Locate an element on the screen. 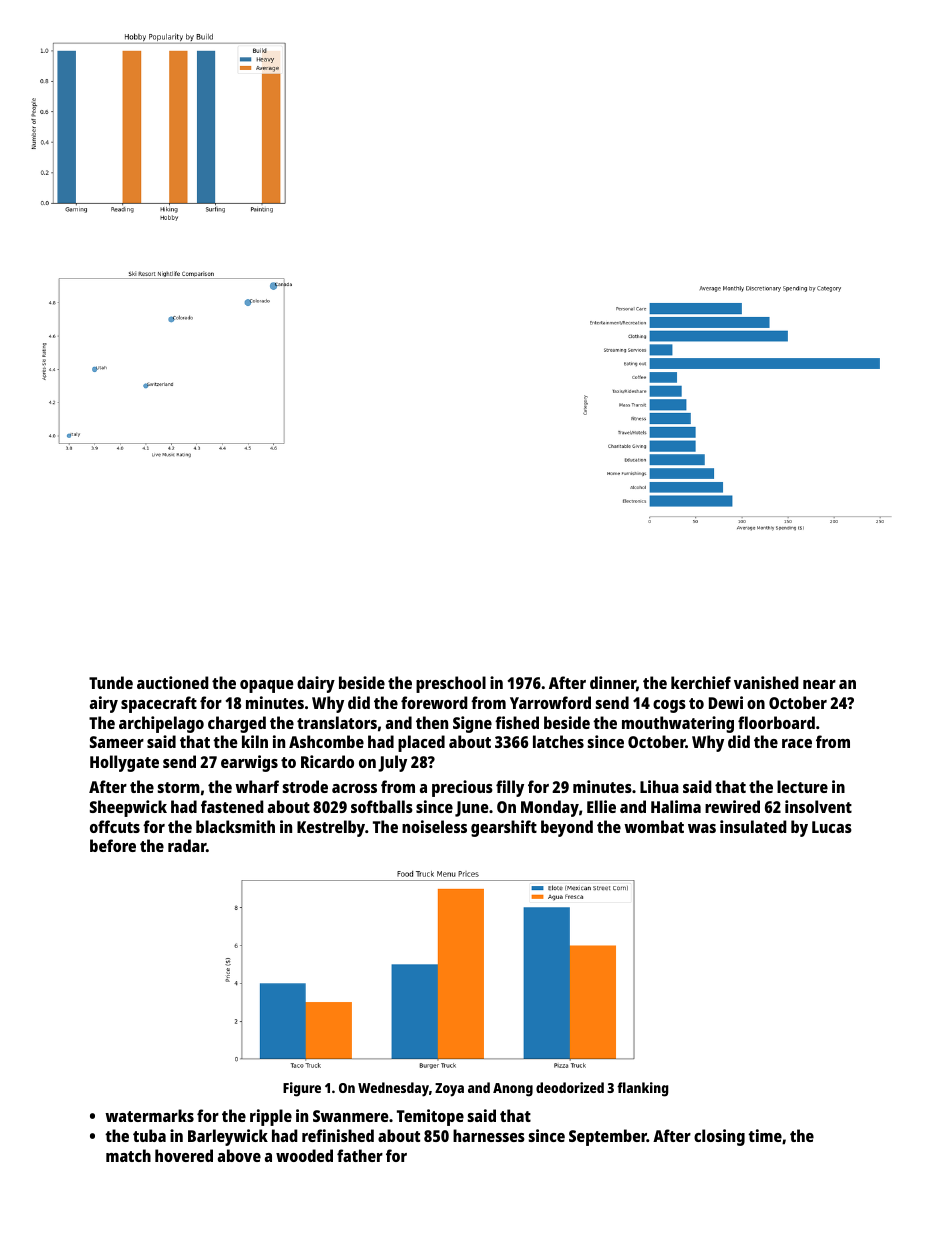 The width and height of the screenshot is (952, 1233). radar is located at coordinates (187, 845).
